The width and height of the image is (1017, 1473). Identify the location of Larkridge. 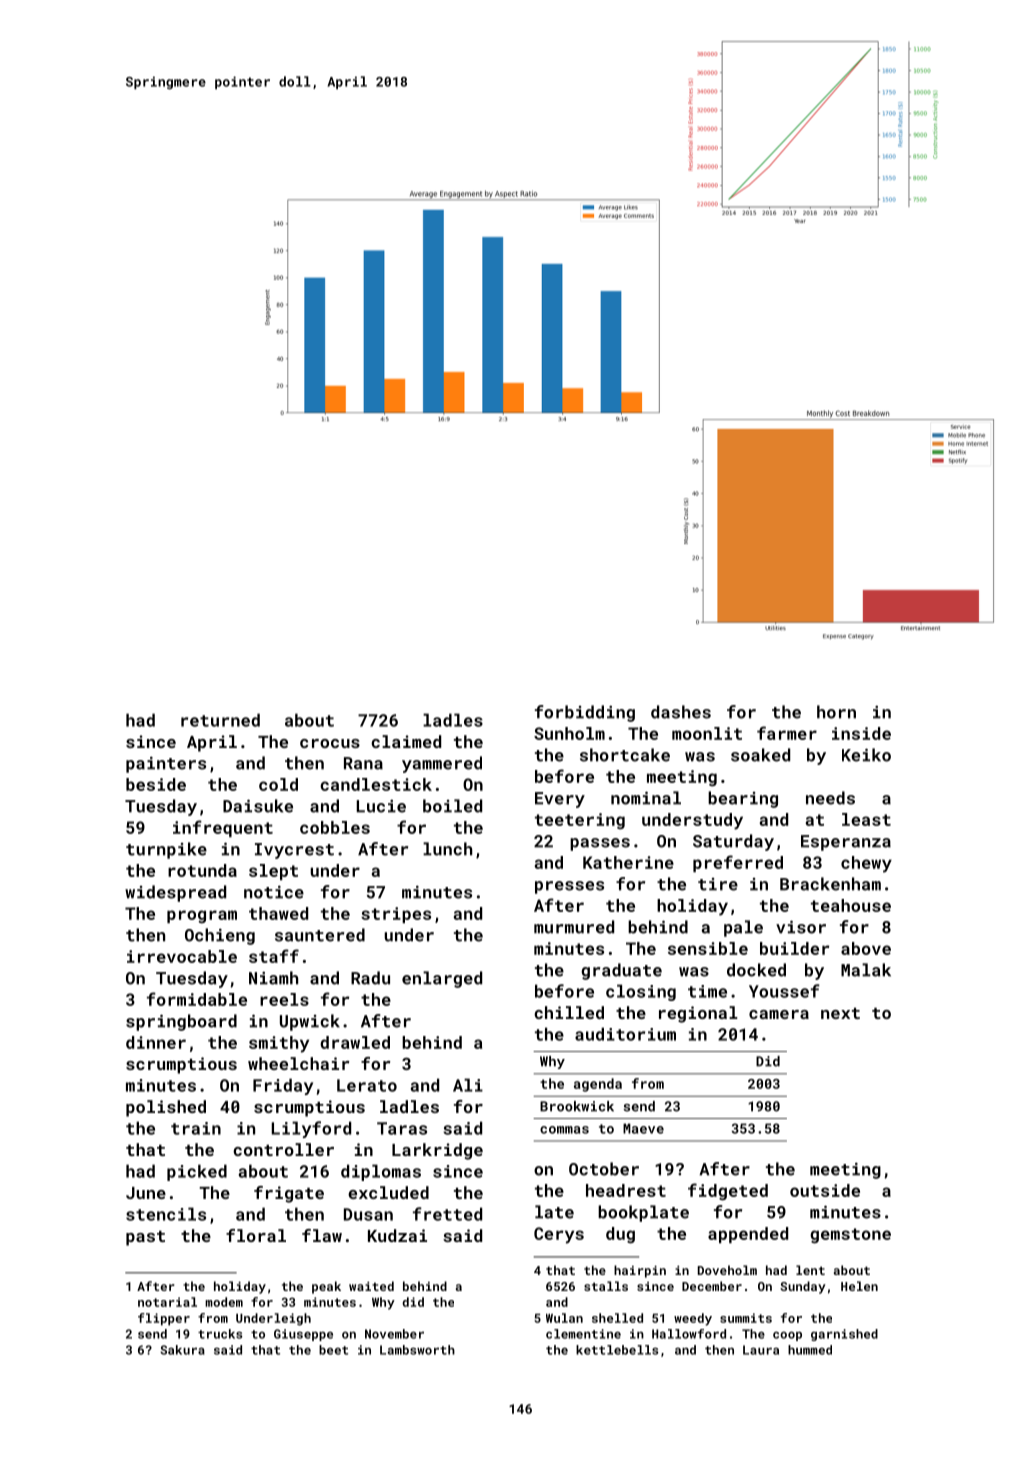
(437, 1151).
